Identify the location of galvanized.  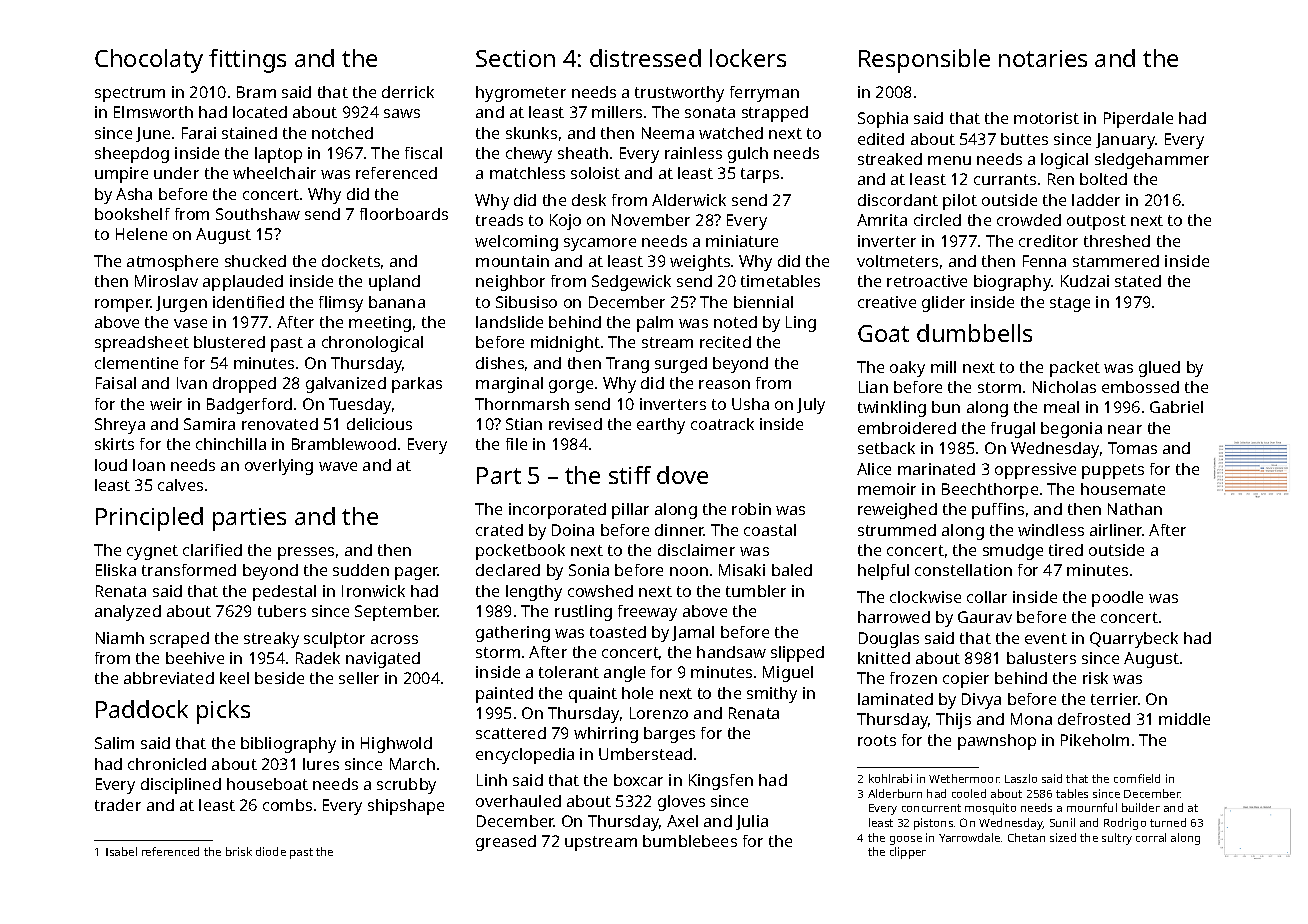
(346, 385).
